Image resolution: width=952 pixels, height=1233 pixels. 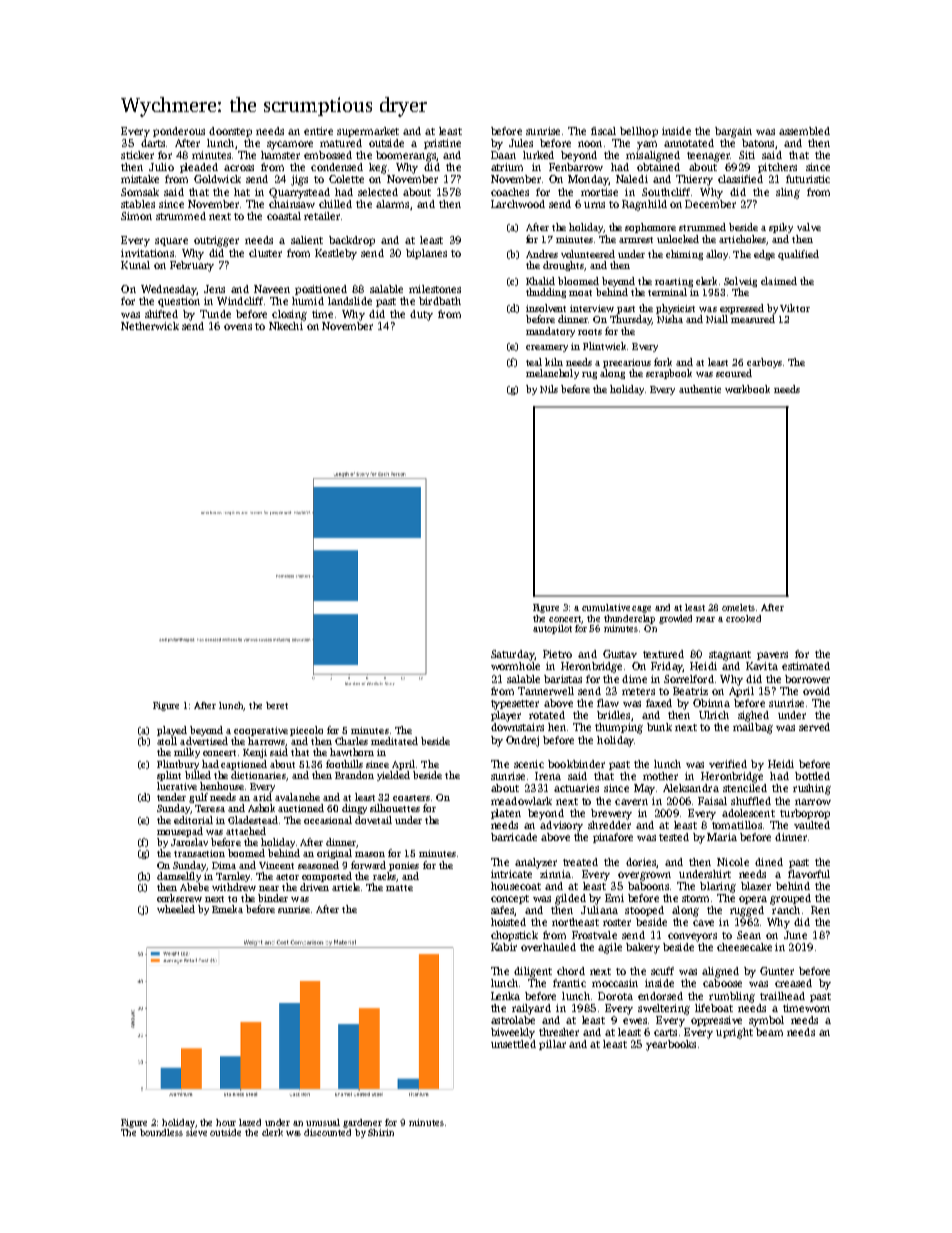 I want to click on advertised, so click(x=204, y=741).
